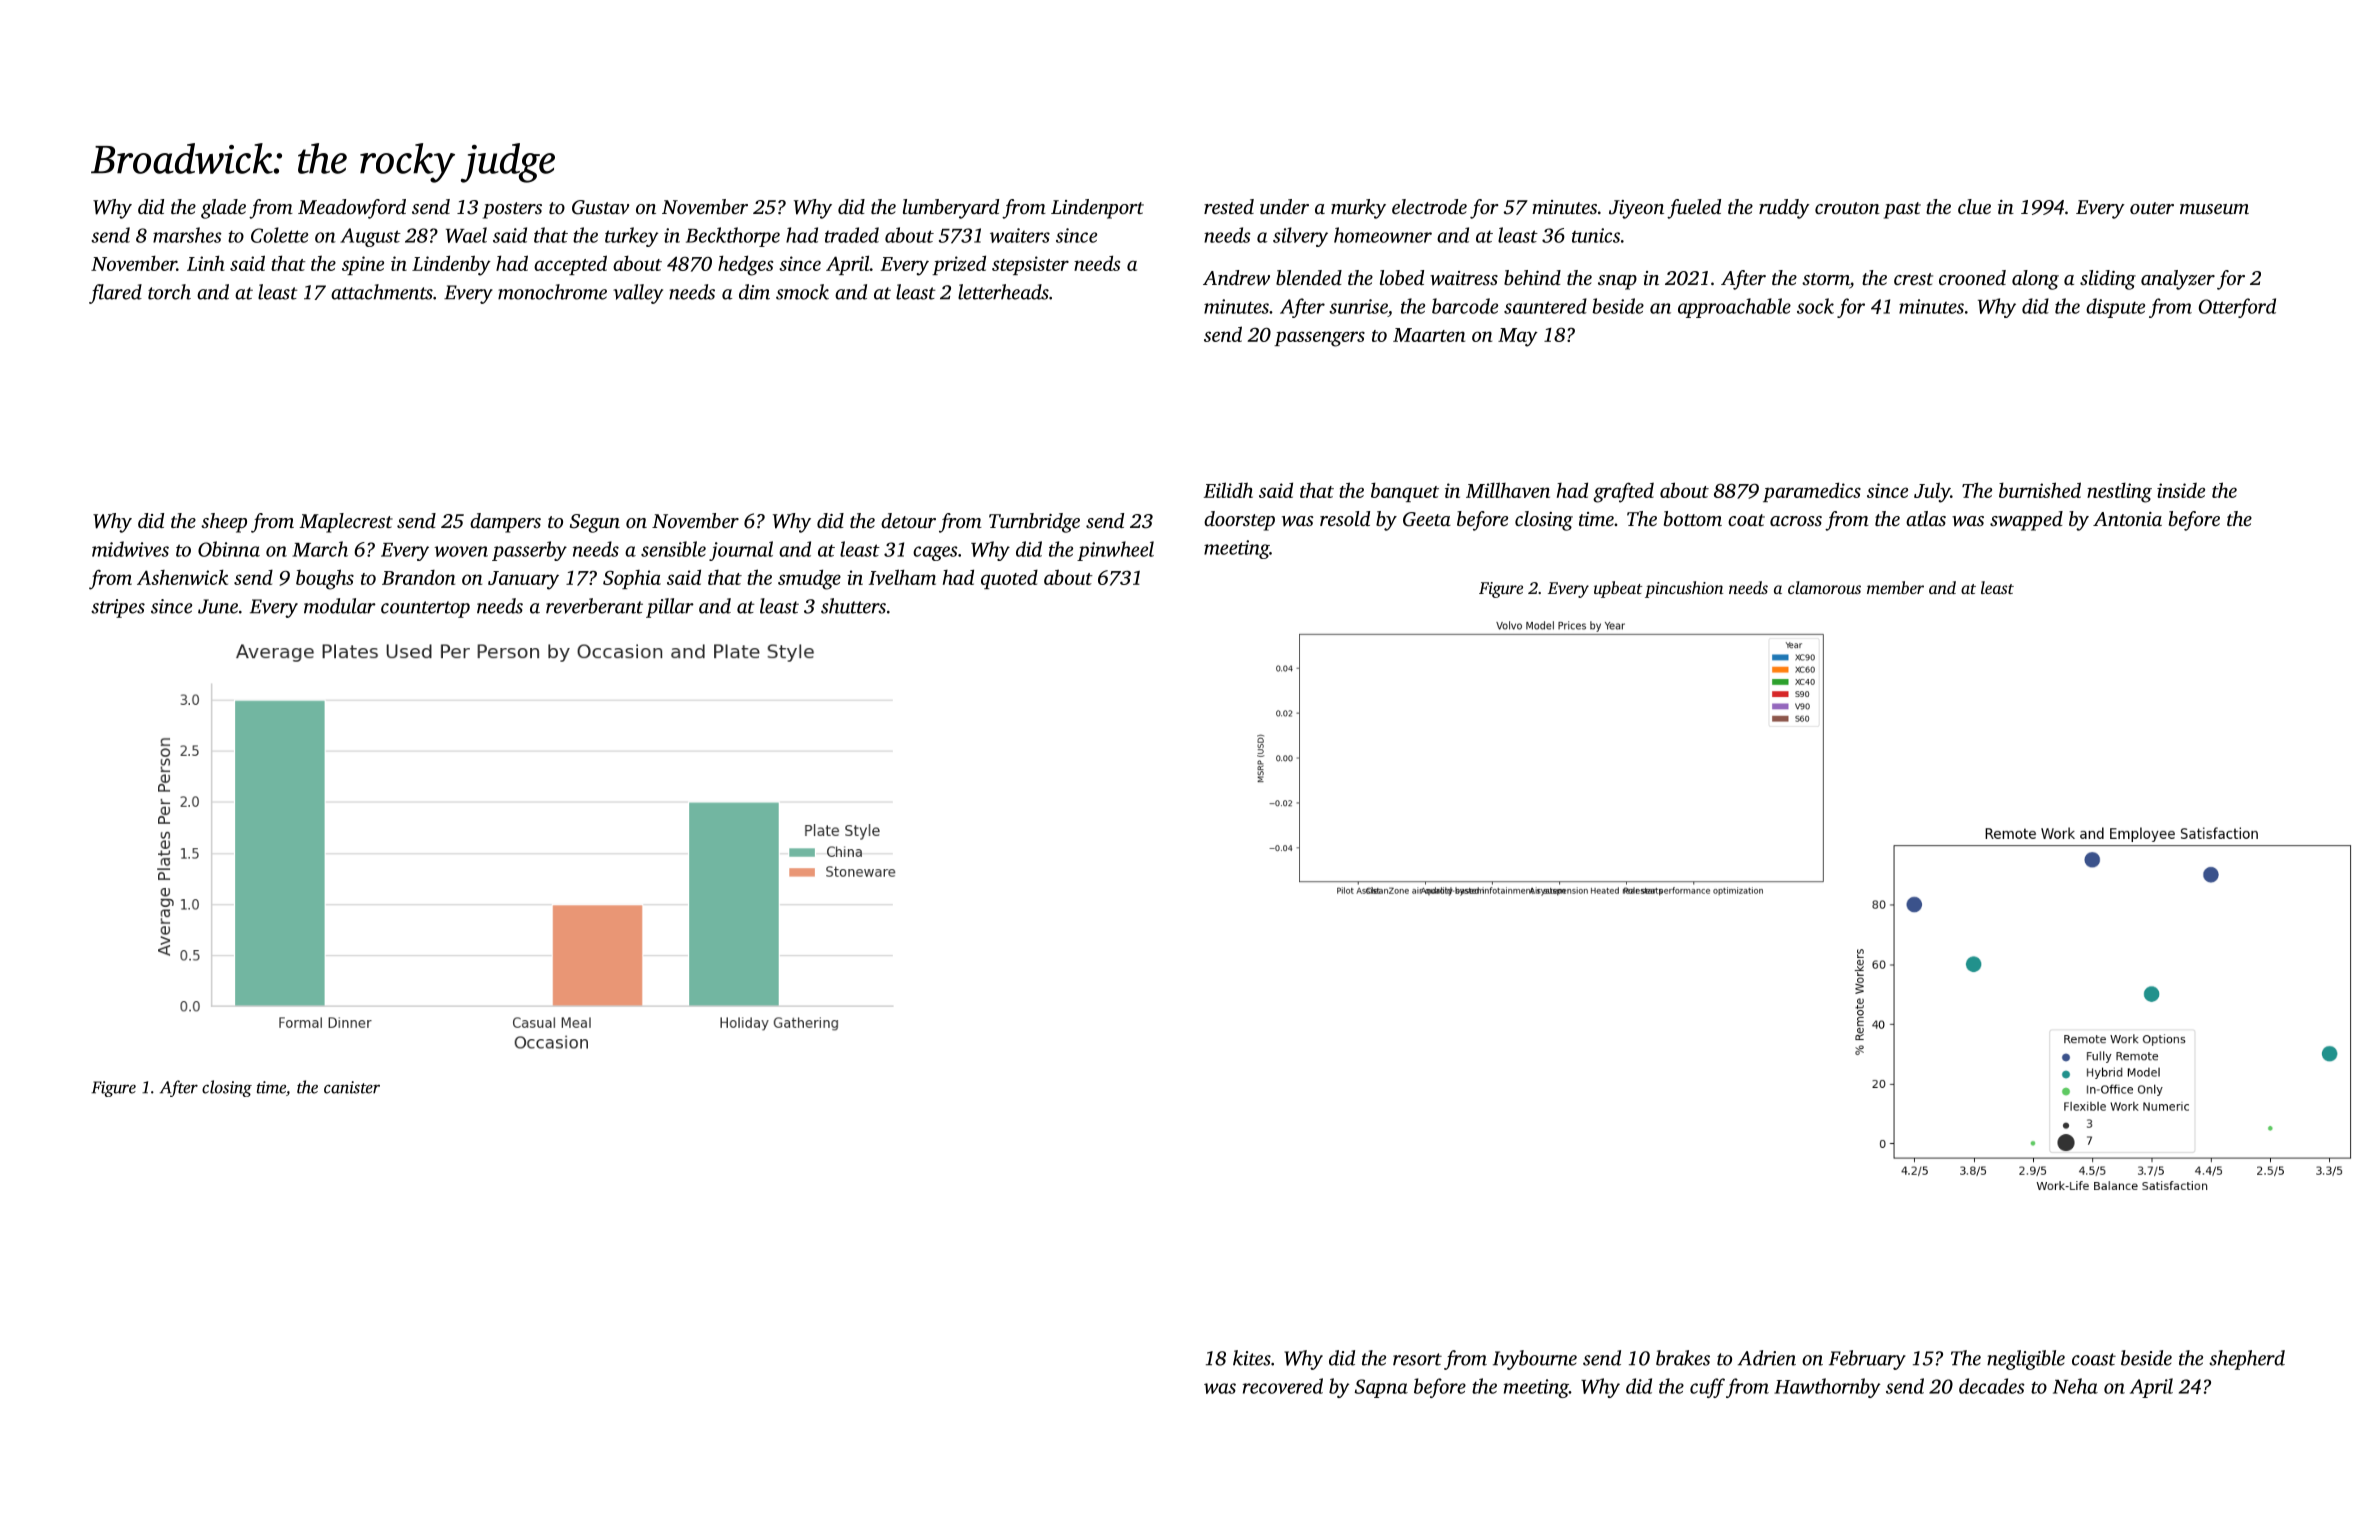 The width and height of the screenshot is (2380, 1540). I want to click on upbeat, so click(1618, 589).
